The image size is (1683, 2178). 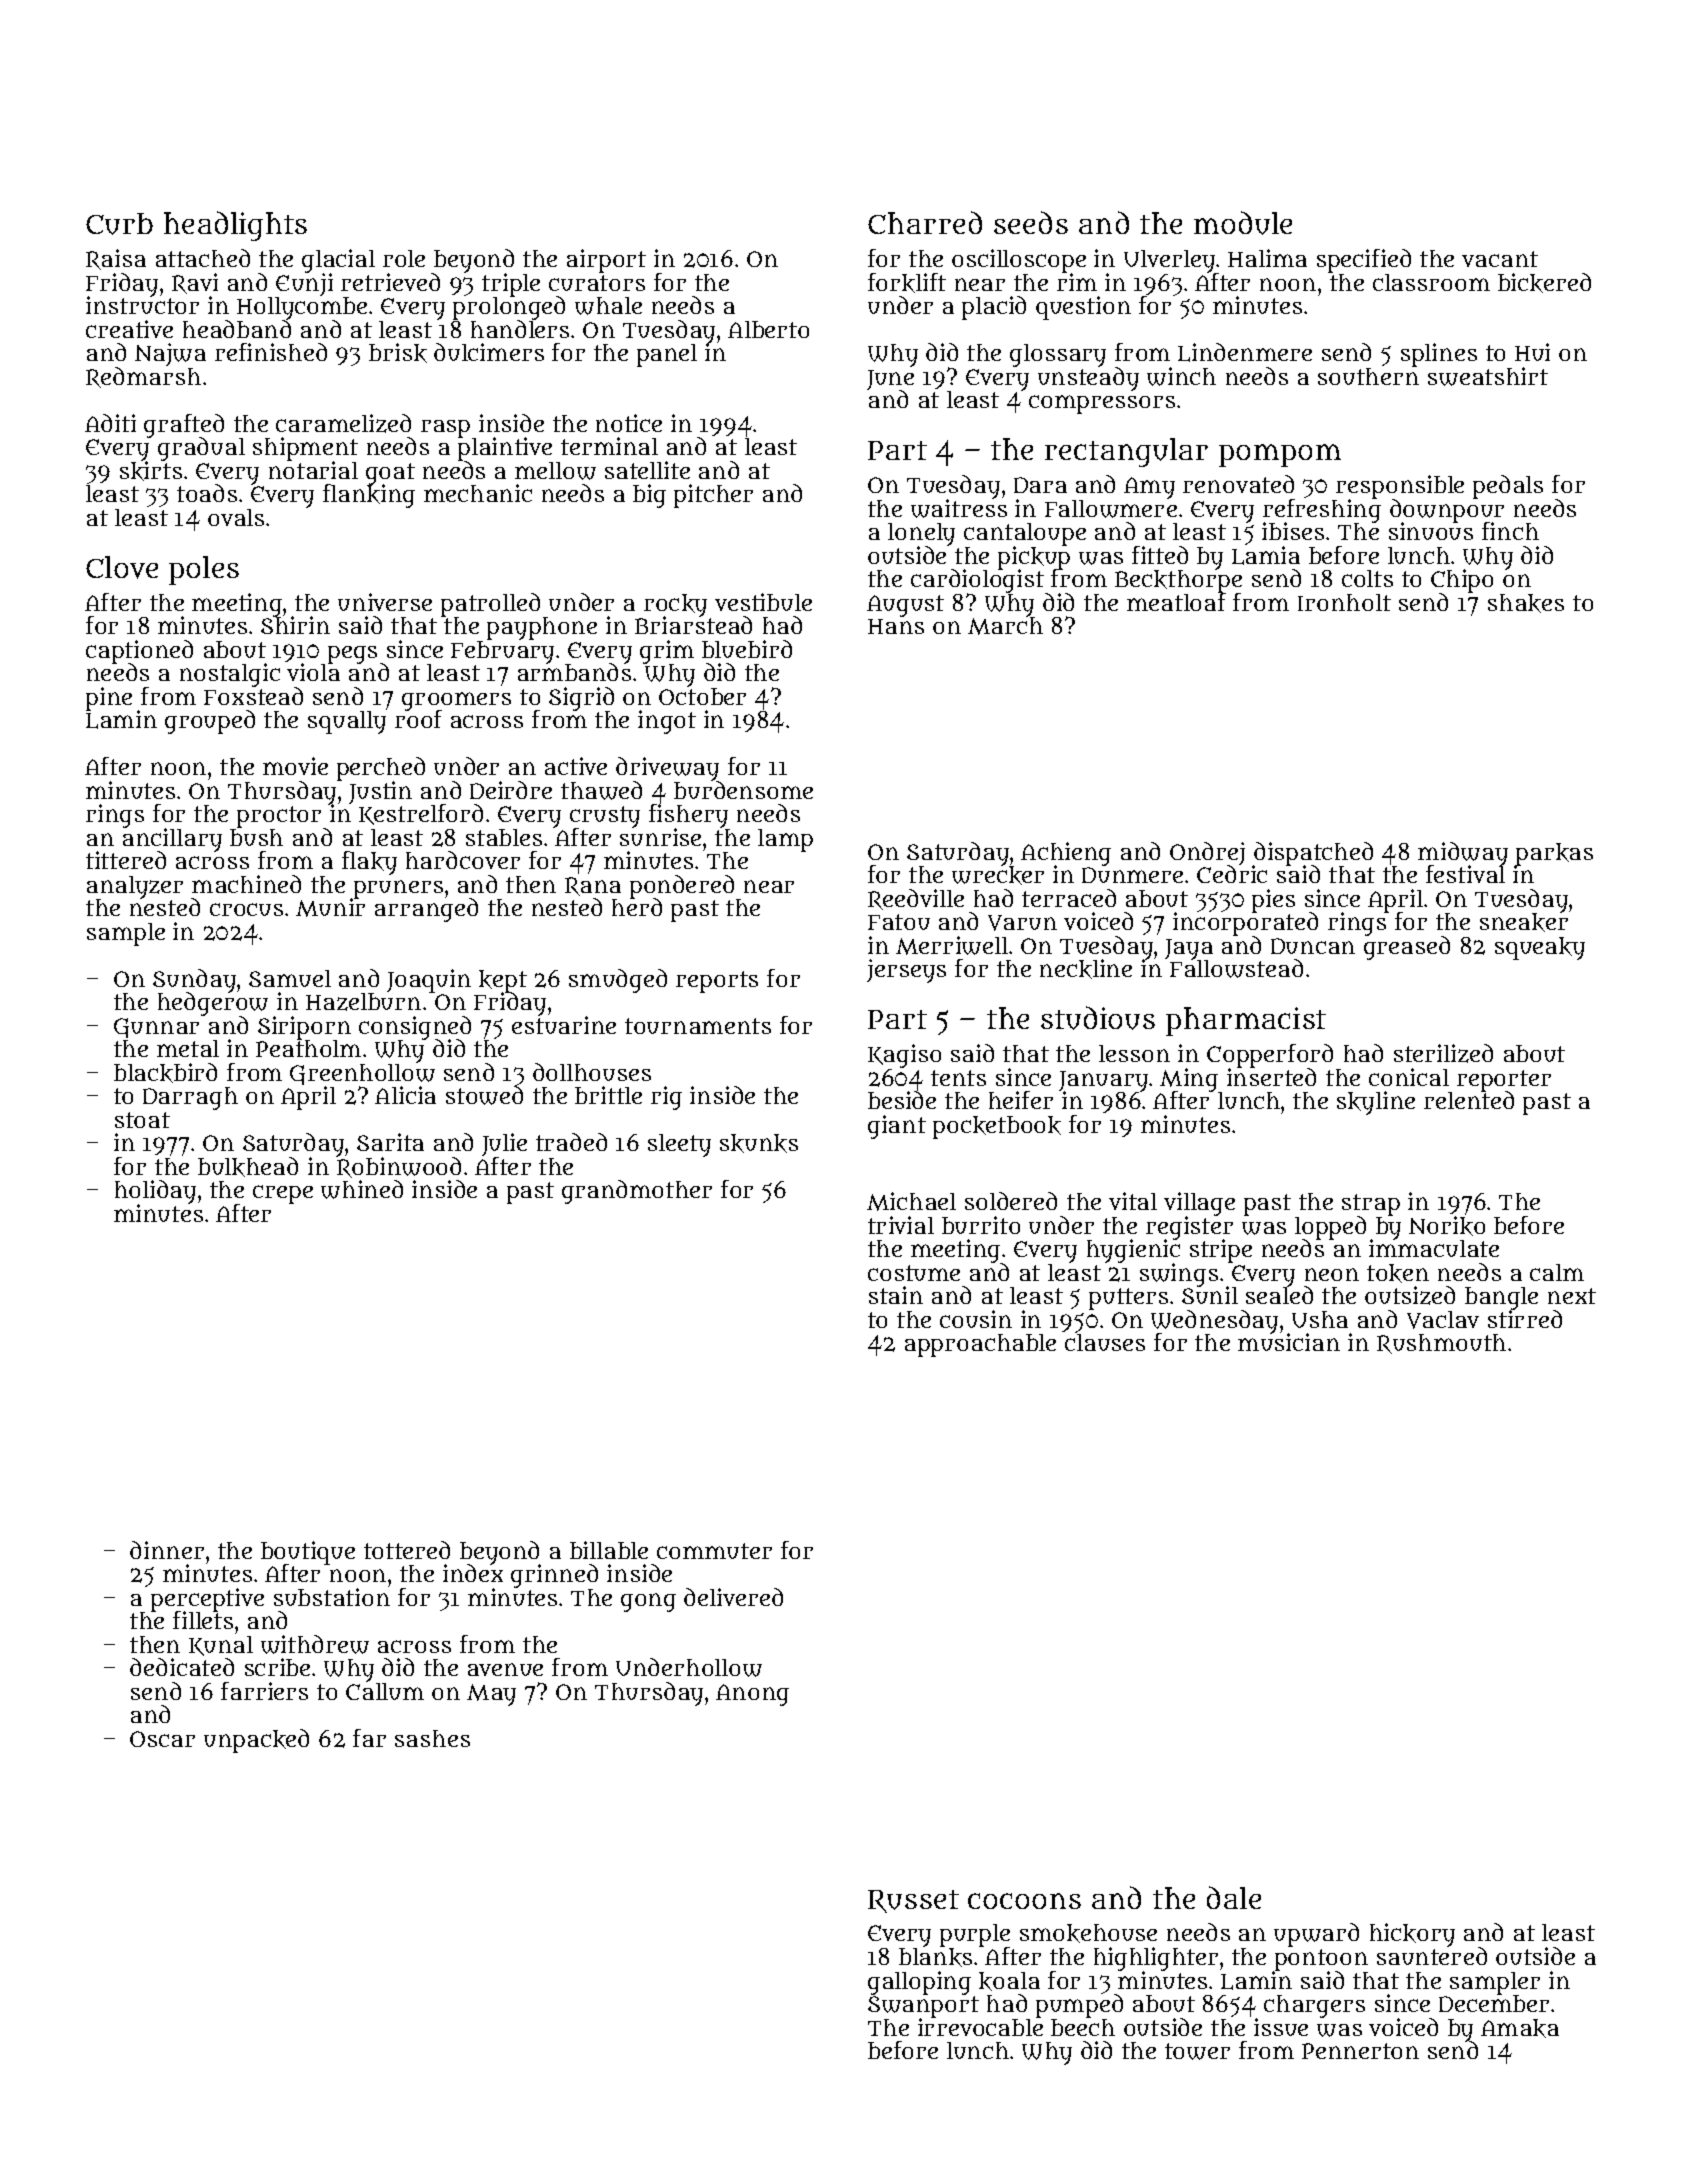 What do you see at coordinates (913, 1901) in the document?
I see `Russet` at bounding box center [913, 1901].
